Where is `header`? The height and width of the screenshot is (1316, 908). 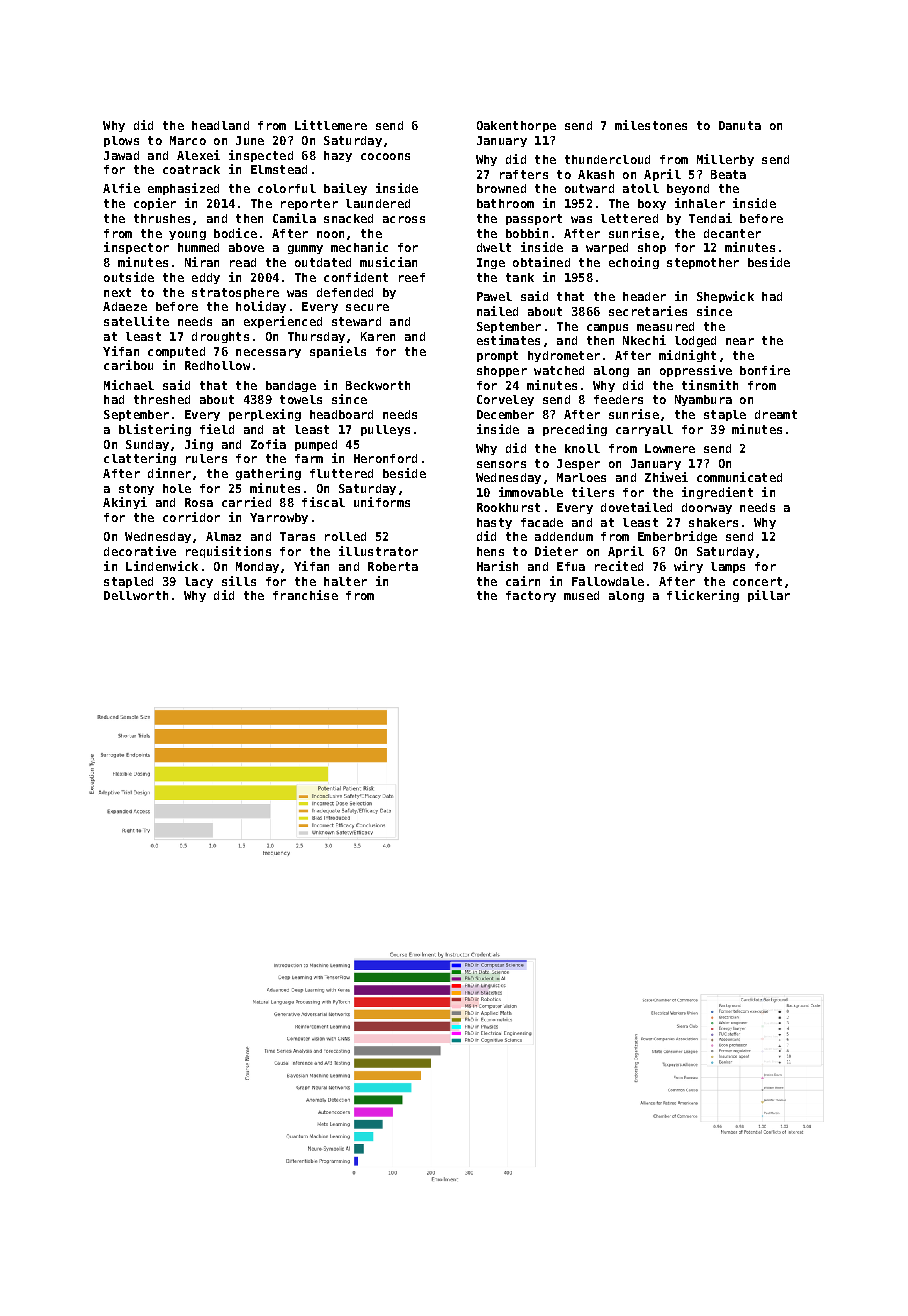
header is located at coordinates (644, 296).
